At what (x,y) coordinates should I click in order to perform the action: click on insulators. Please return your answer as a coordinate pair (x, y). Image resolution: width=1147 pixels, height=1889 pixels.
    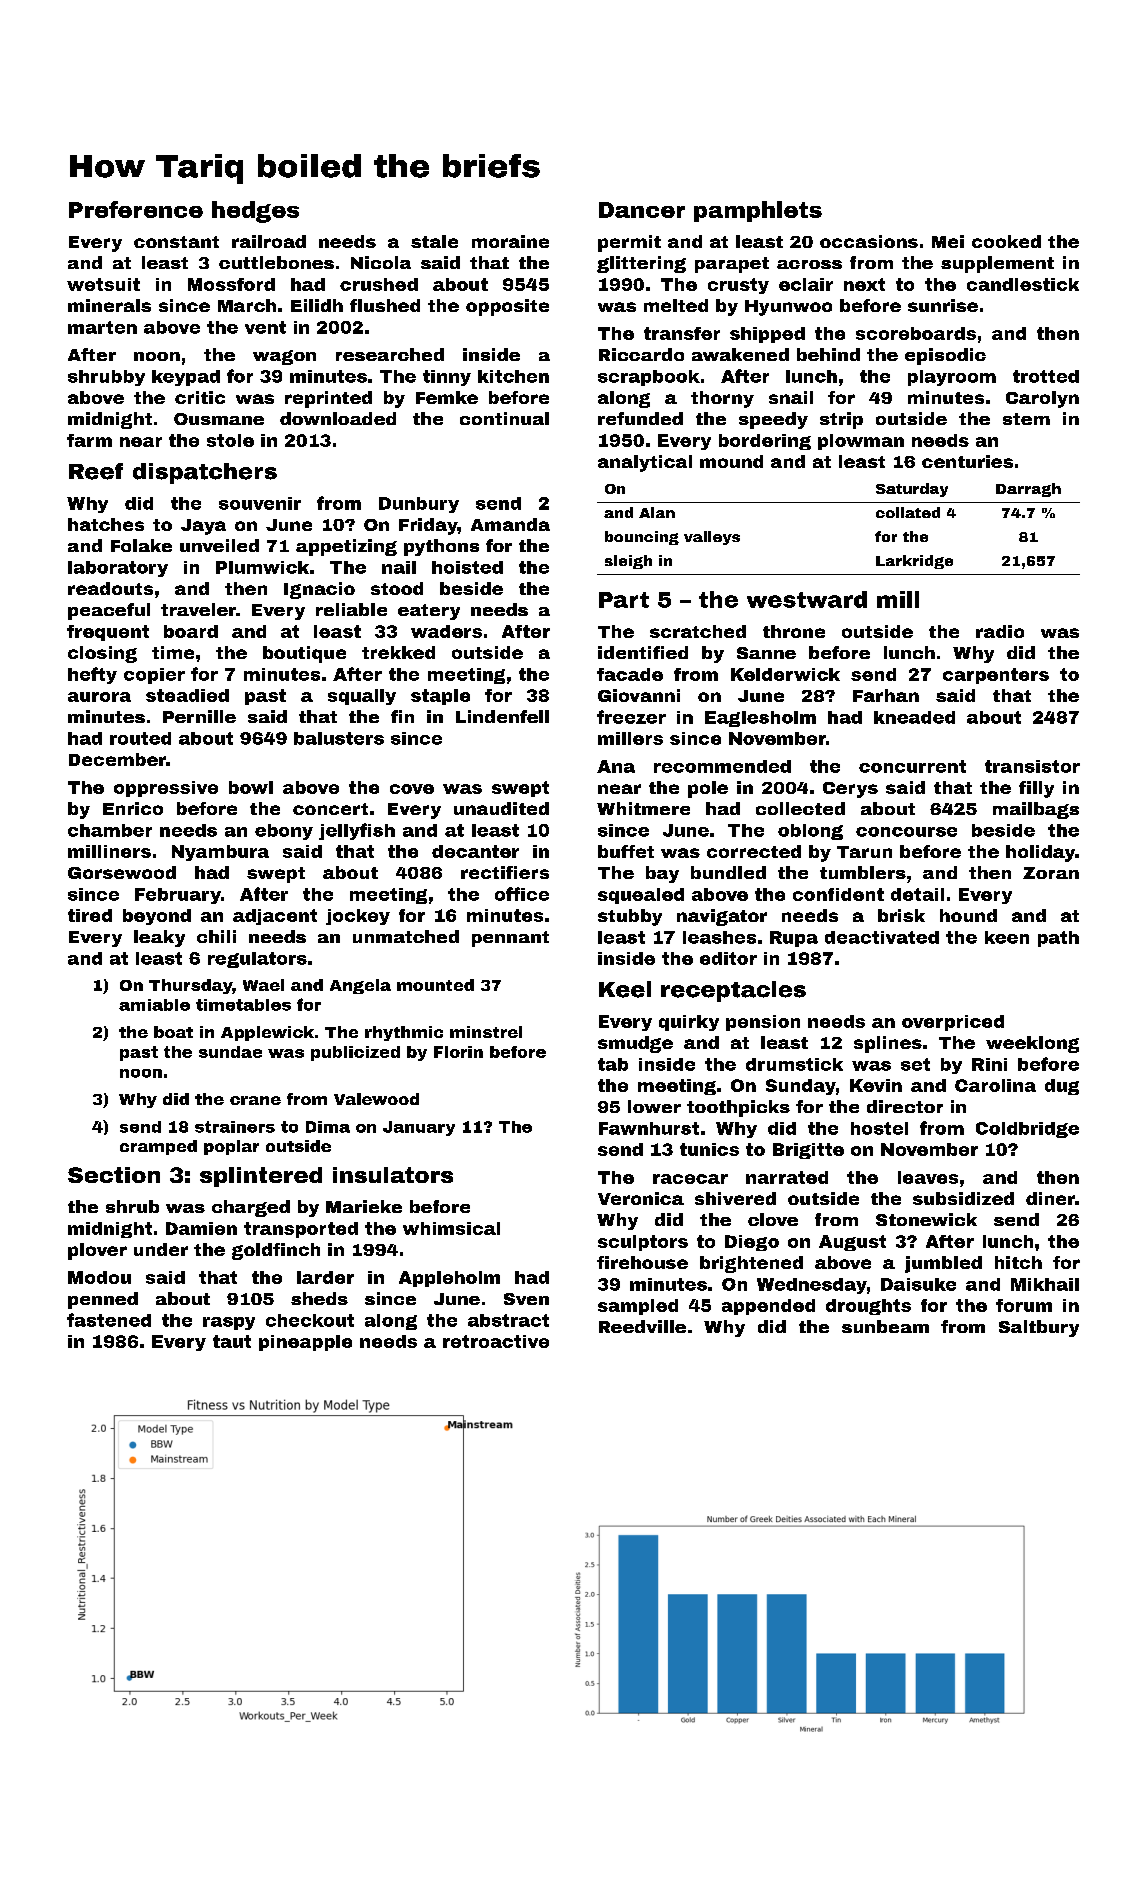
    Looking at the image, I should click on (393, 1175).
